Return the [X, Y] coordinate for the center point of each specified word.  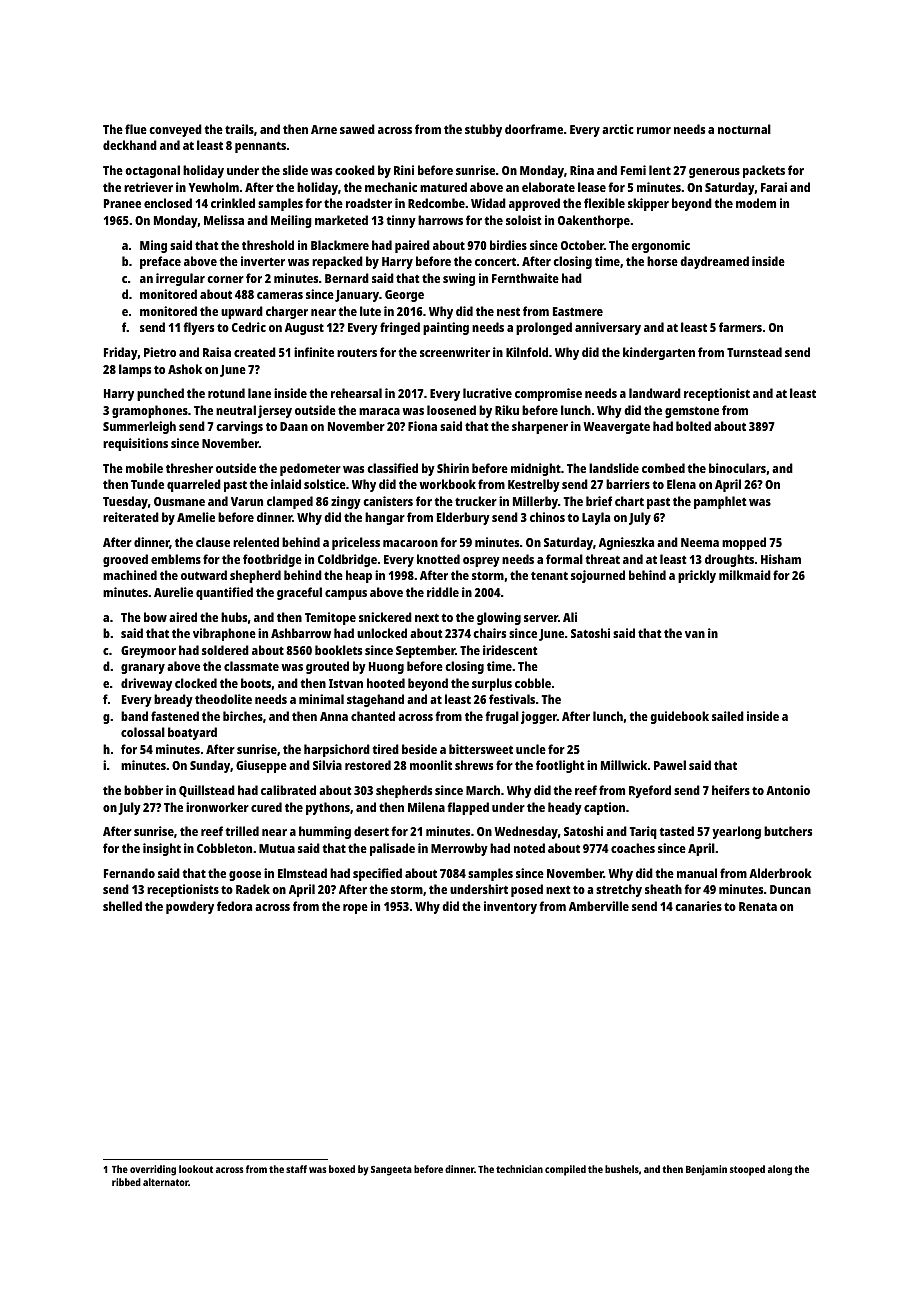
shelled [122, 906]
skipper [648, 204]
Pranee [122, 203]
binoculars [737, 468]
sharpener [540, 427]
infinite [314, 352]
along [780, 1170]
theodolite [223, 699]
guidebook [679, 717]
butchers [788, 831]
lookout [196, 1169]
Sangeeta [391, 1171]
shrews [474, 765]
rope [355, 909]
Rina [582, 170]
